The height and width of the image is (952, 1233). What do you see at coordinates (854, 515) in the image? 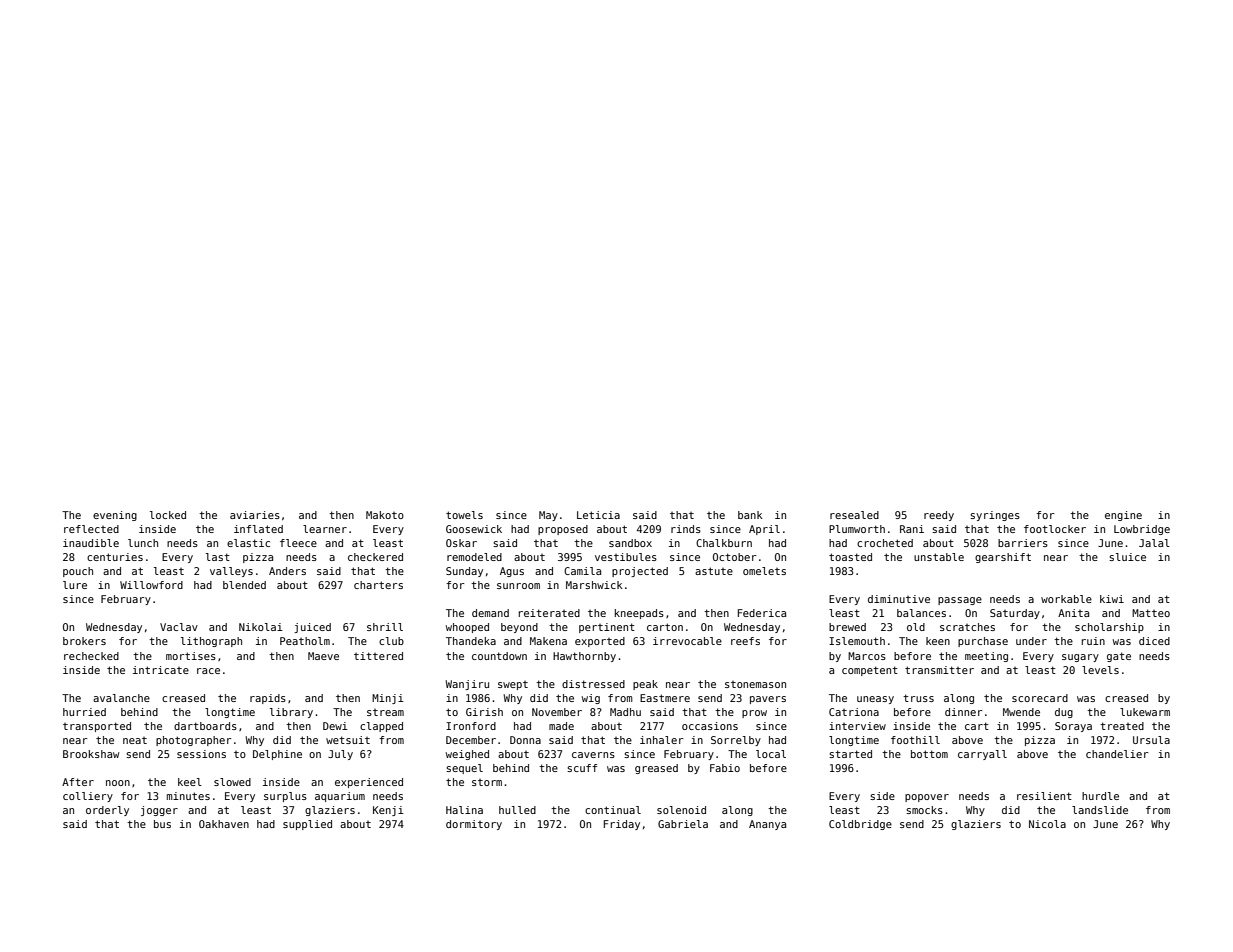
I see `resealed` at bounding box center [854, 515].
